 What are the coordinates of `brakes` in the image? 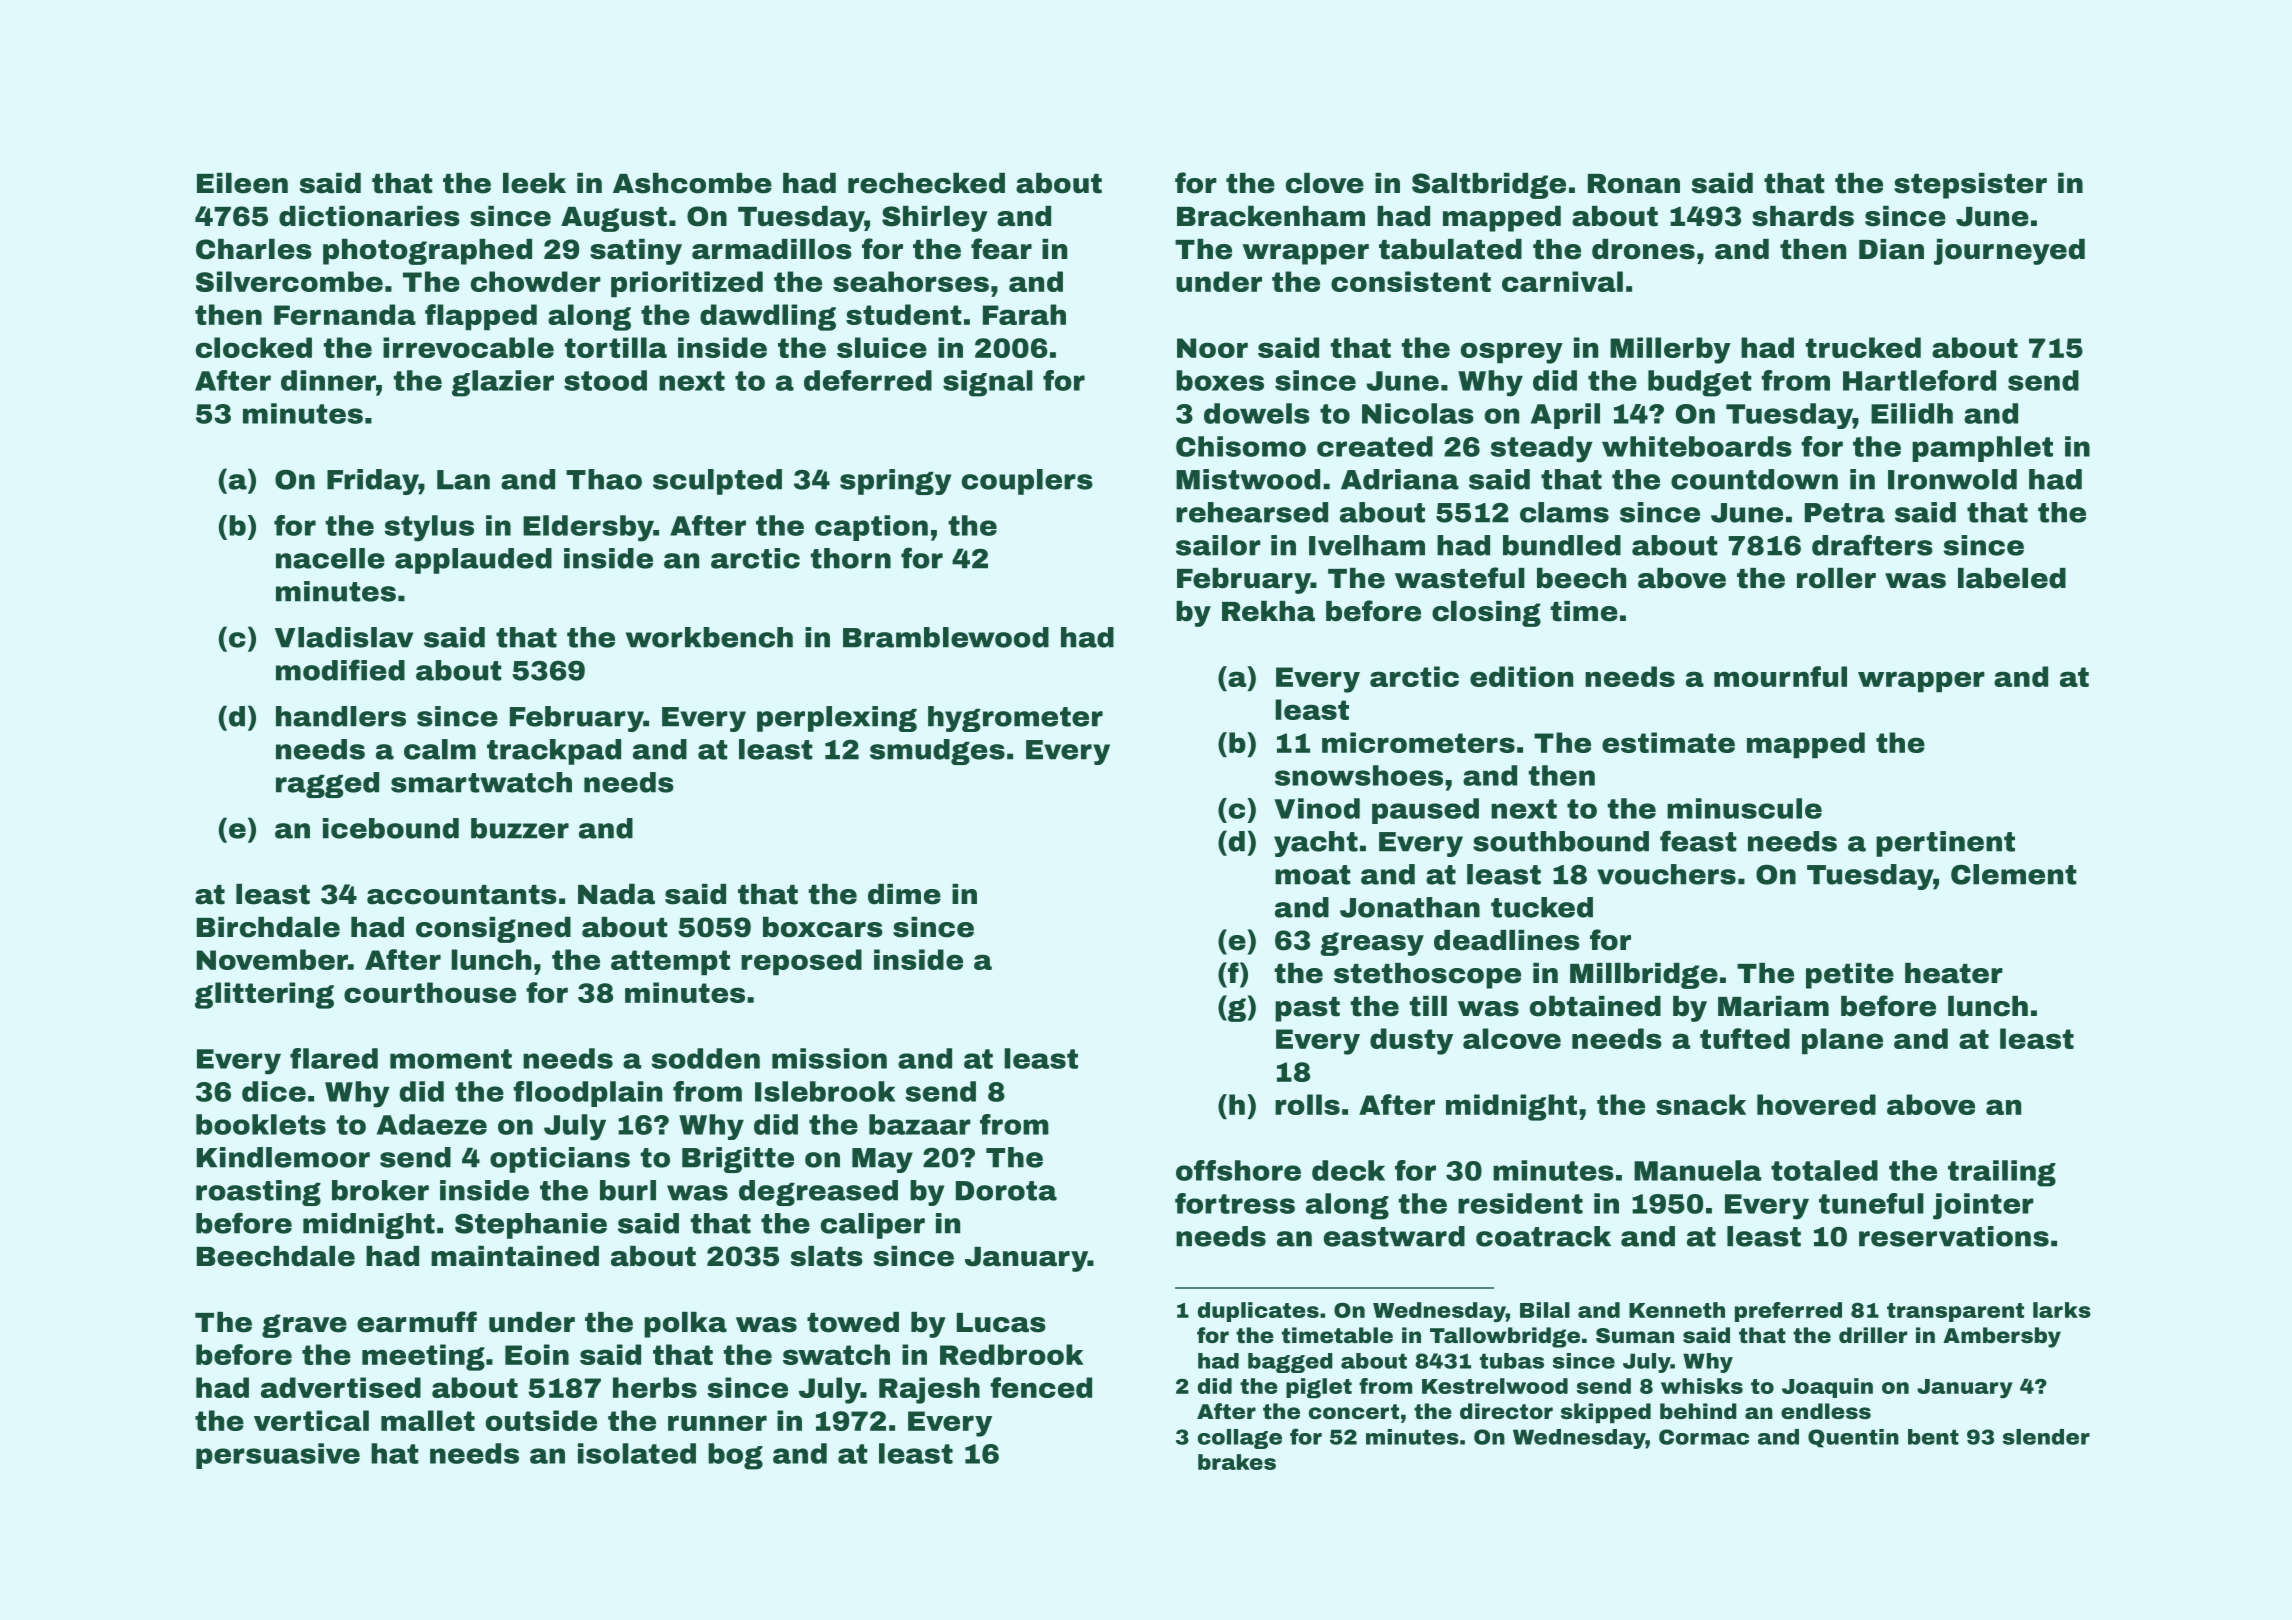 It's located at (1237, 1462).
